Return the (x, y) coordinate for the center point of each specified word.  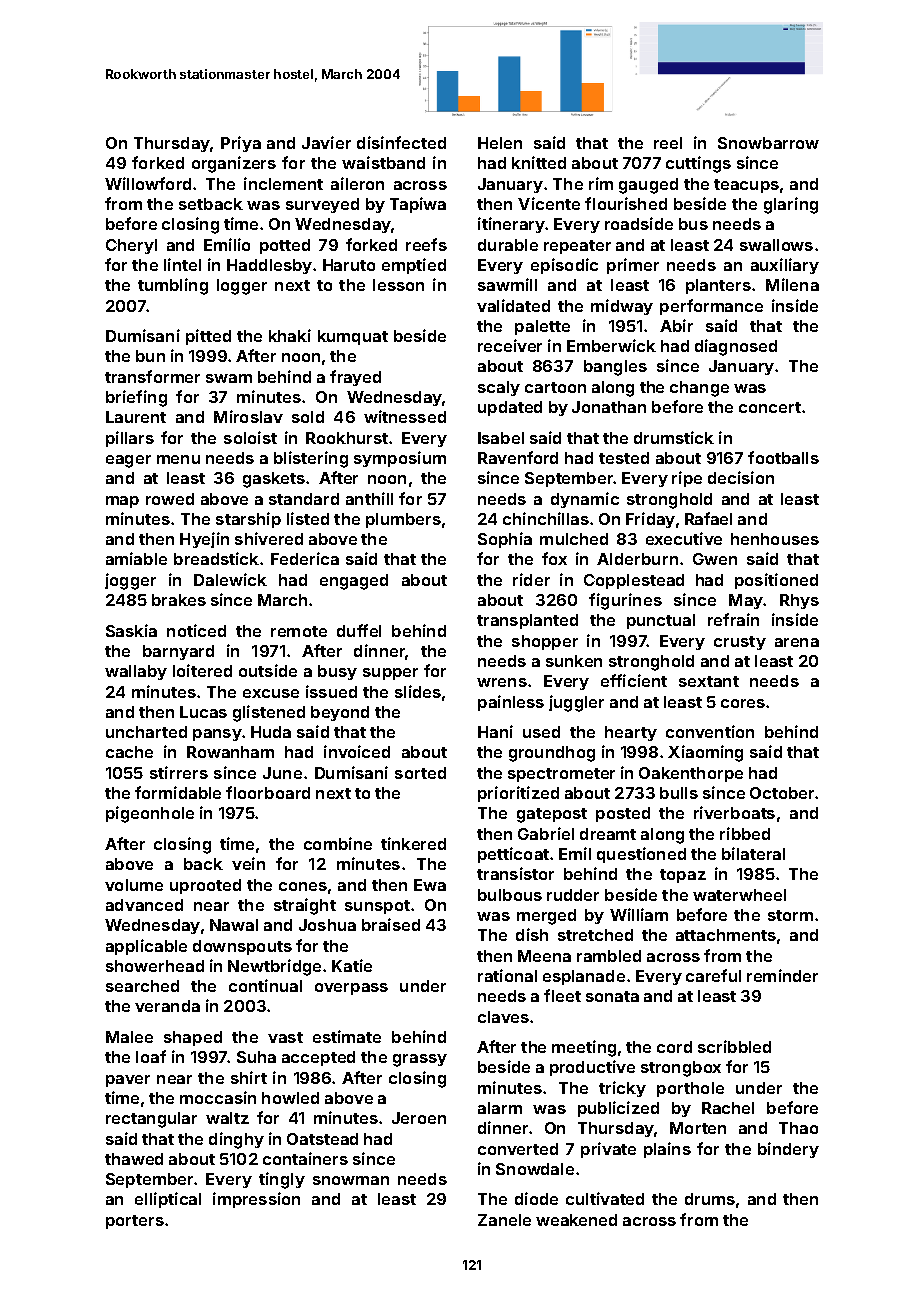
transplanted (527, 621)
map (122, 502)
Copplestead (634, 581)
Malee (129, 1037)
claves (503, 1017)
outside (268, 670)
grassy (420, 1060)
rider (531, 579)
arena (797, 642)
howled (290, 1098)
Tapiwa (418, 205)
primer (633, 266)
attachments (726, 935)
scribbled (734, 1046)
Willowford (148, 183)
